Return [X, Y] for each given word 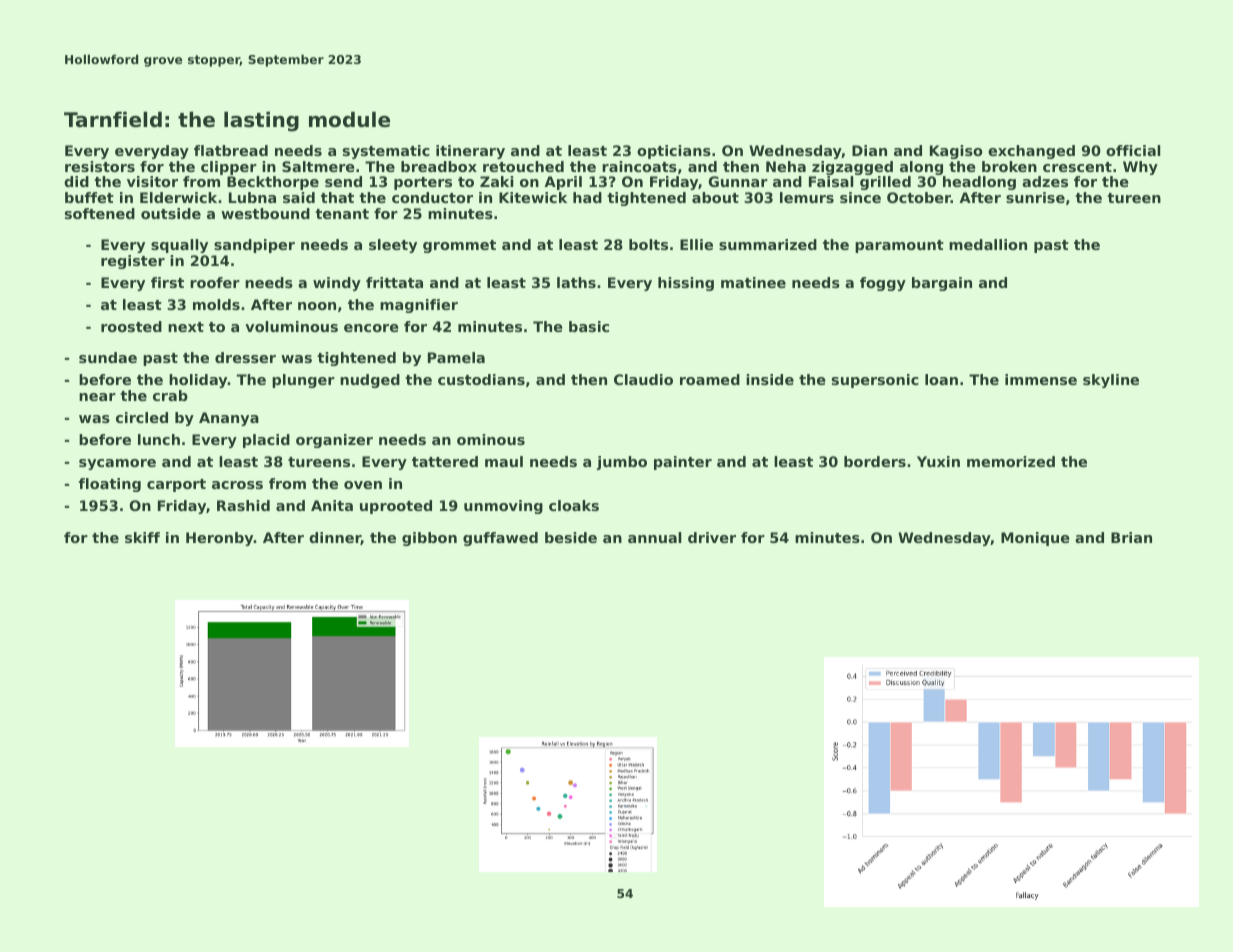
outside [171, 213]
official [1133, 150]
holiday [198, 381]
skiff [142, 537]
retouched [523, 166]
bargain [942, 284]
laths [576, 282]
